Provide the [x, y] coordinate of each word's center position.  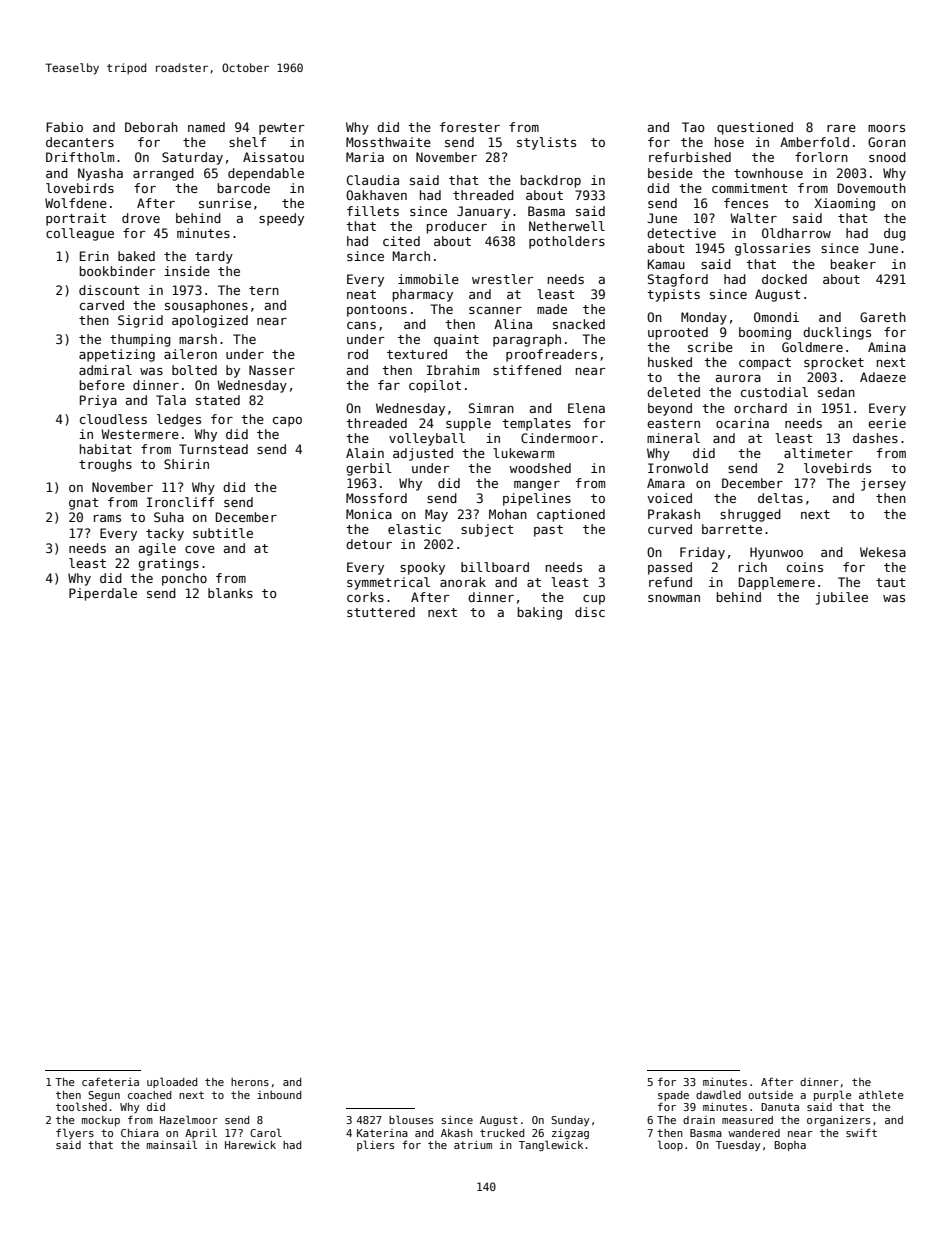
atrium [473, 1145]
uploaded [172, 1082]
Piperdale [103, 594]
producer [457, 227]
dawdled [718, 1094]
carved [102, 305]
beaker [853, 264]
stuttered [381, 612]
